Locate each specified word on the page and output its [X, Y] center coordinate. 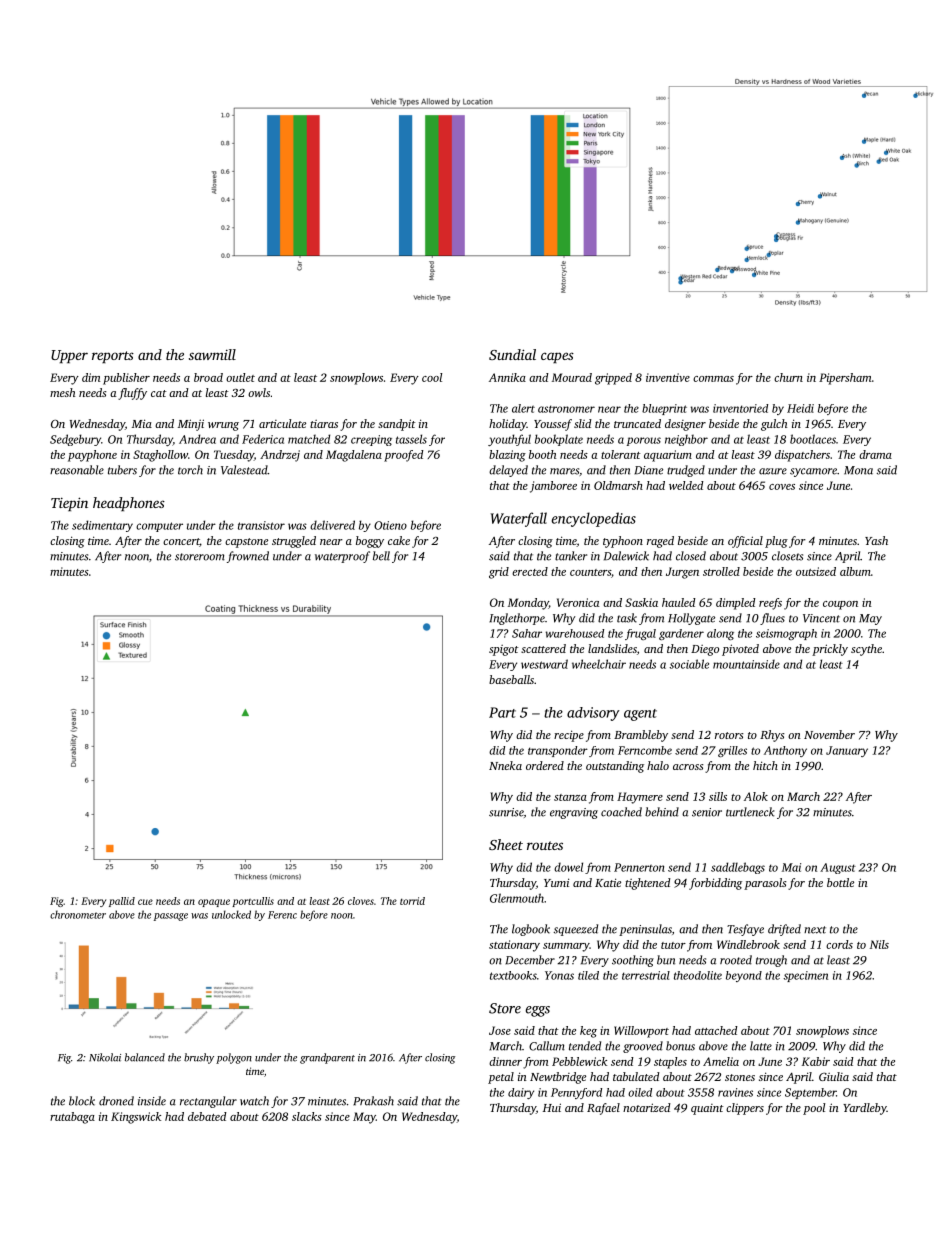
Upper [69, 356]
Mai [791, 867]
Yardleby [865, 1109]
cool [432, 377]
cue [145, 902]
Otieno [390, 525]
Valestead [244, 470]
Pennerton [639, 867]
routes [545, 845]
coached [621, 812]
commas [713, 379]
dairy [521, 1093]
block [82, 1101]
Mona [858, 470]
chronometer [78, 914]
